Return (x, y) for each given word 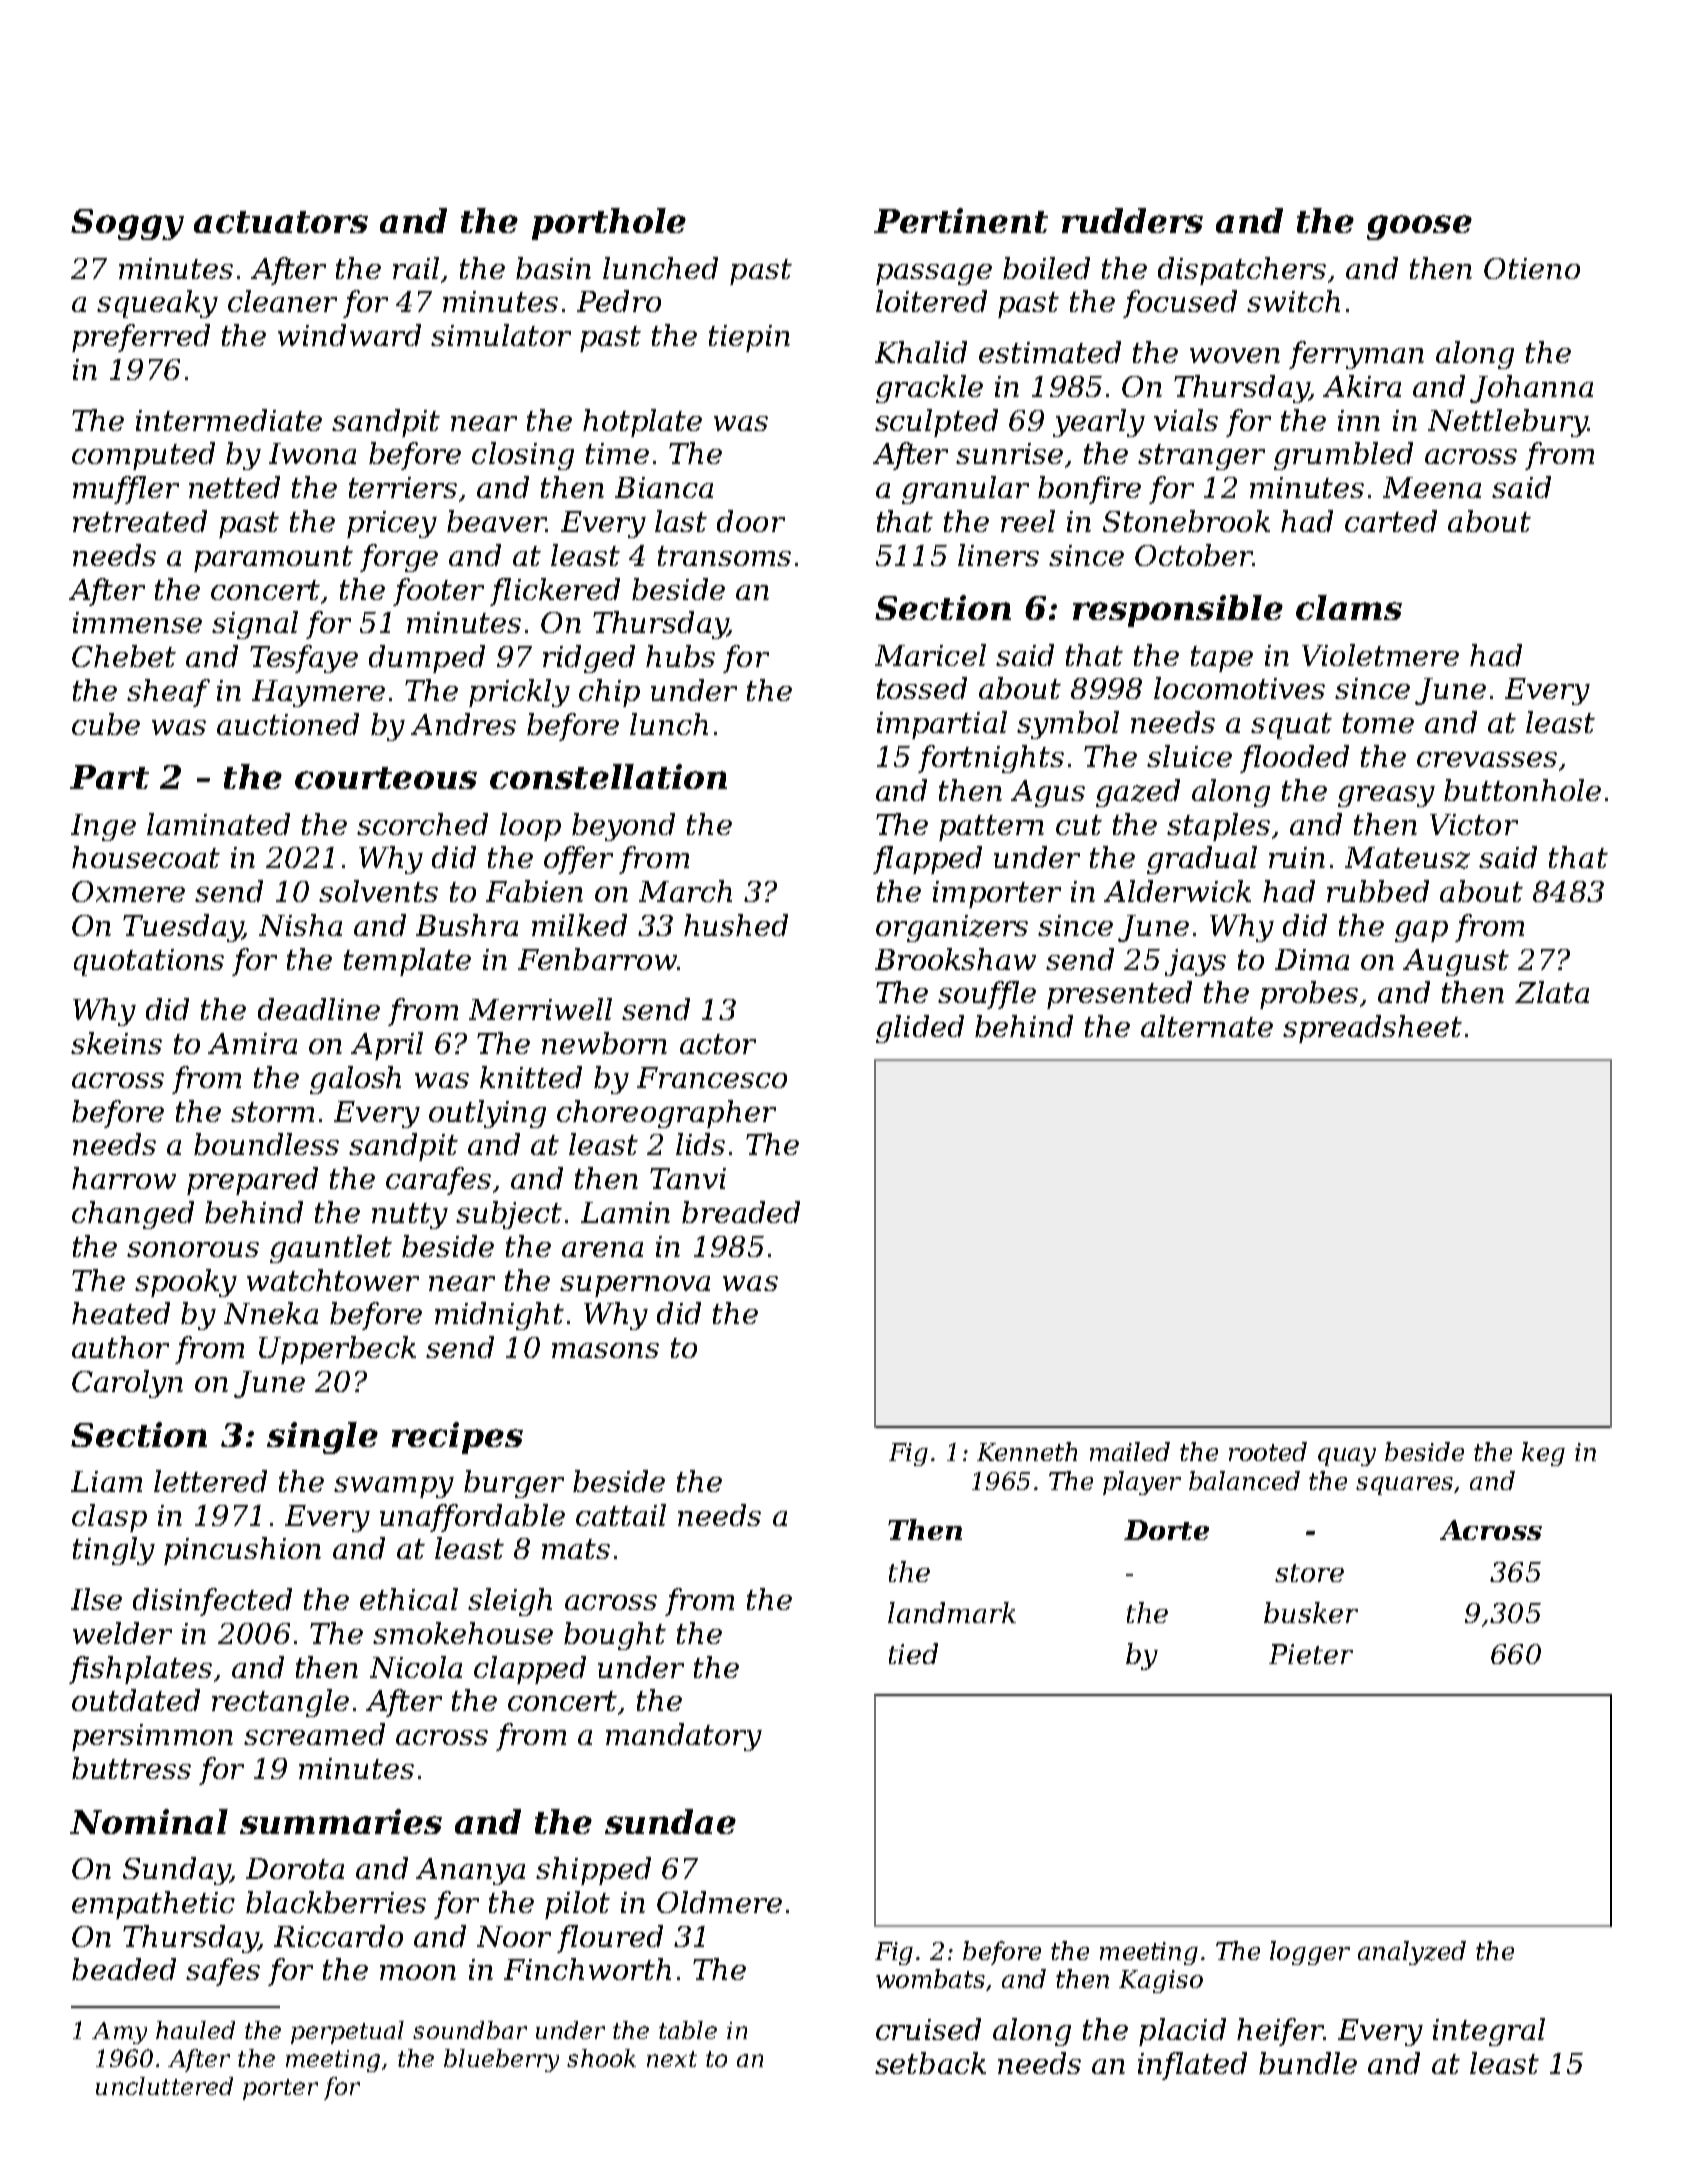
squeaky (157, 304)
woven (1235, 355)
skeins (116, 1043)
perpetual (347, 2032)
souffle (987, 995)
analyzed (1412, 1953)
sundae (670, 1821)
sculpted (936, 423)
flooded (1294, 759)
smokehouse (463, 1633)
